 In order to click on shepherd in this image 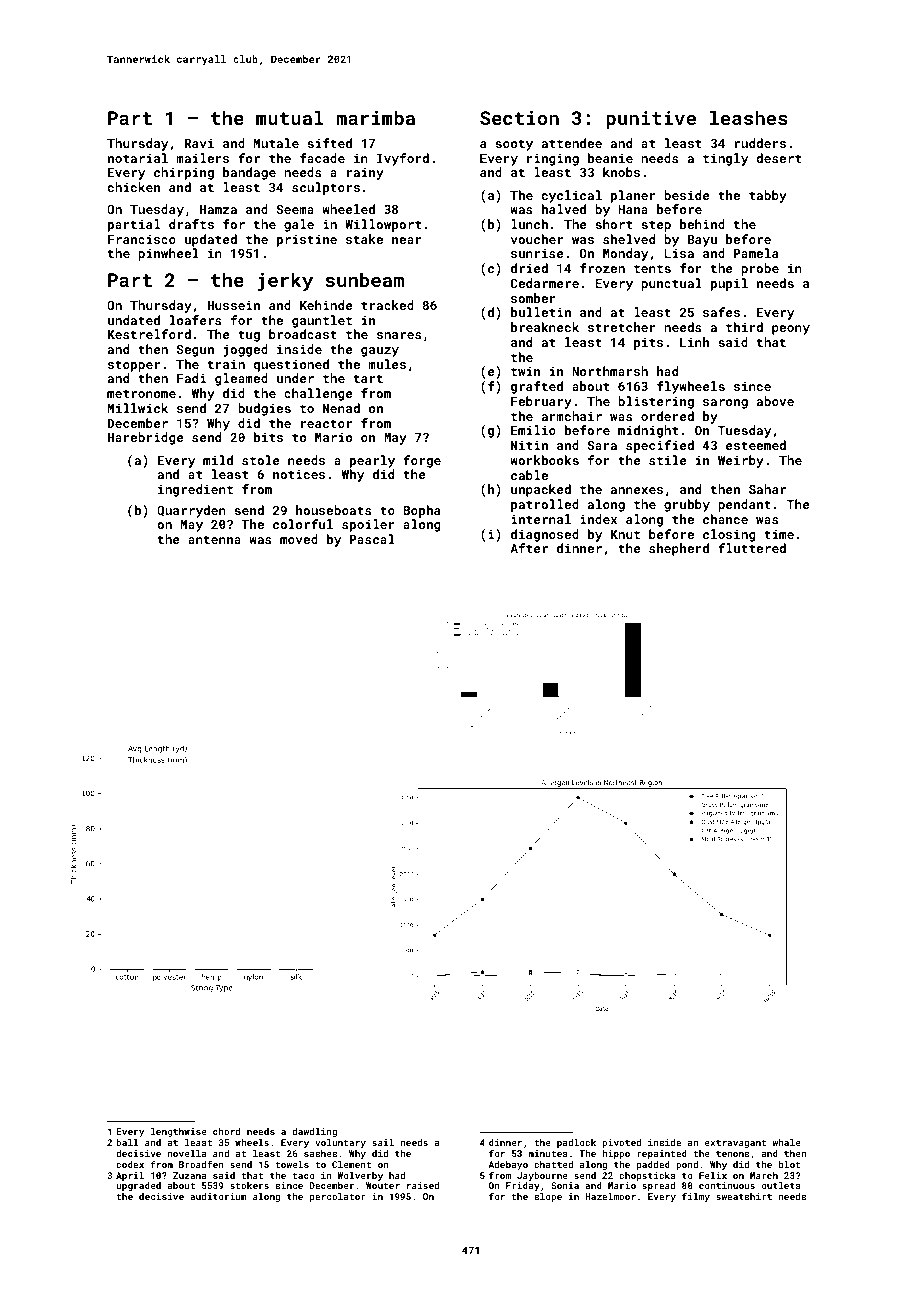, I will do `click(679, 549)`.
